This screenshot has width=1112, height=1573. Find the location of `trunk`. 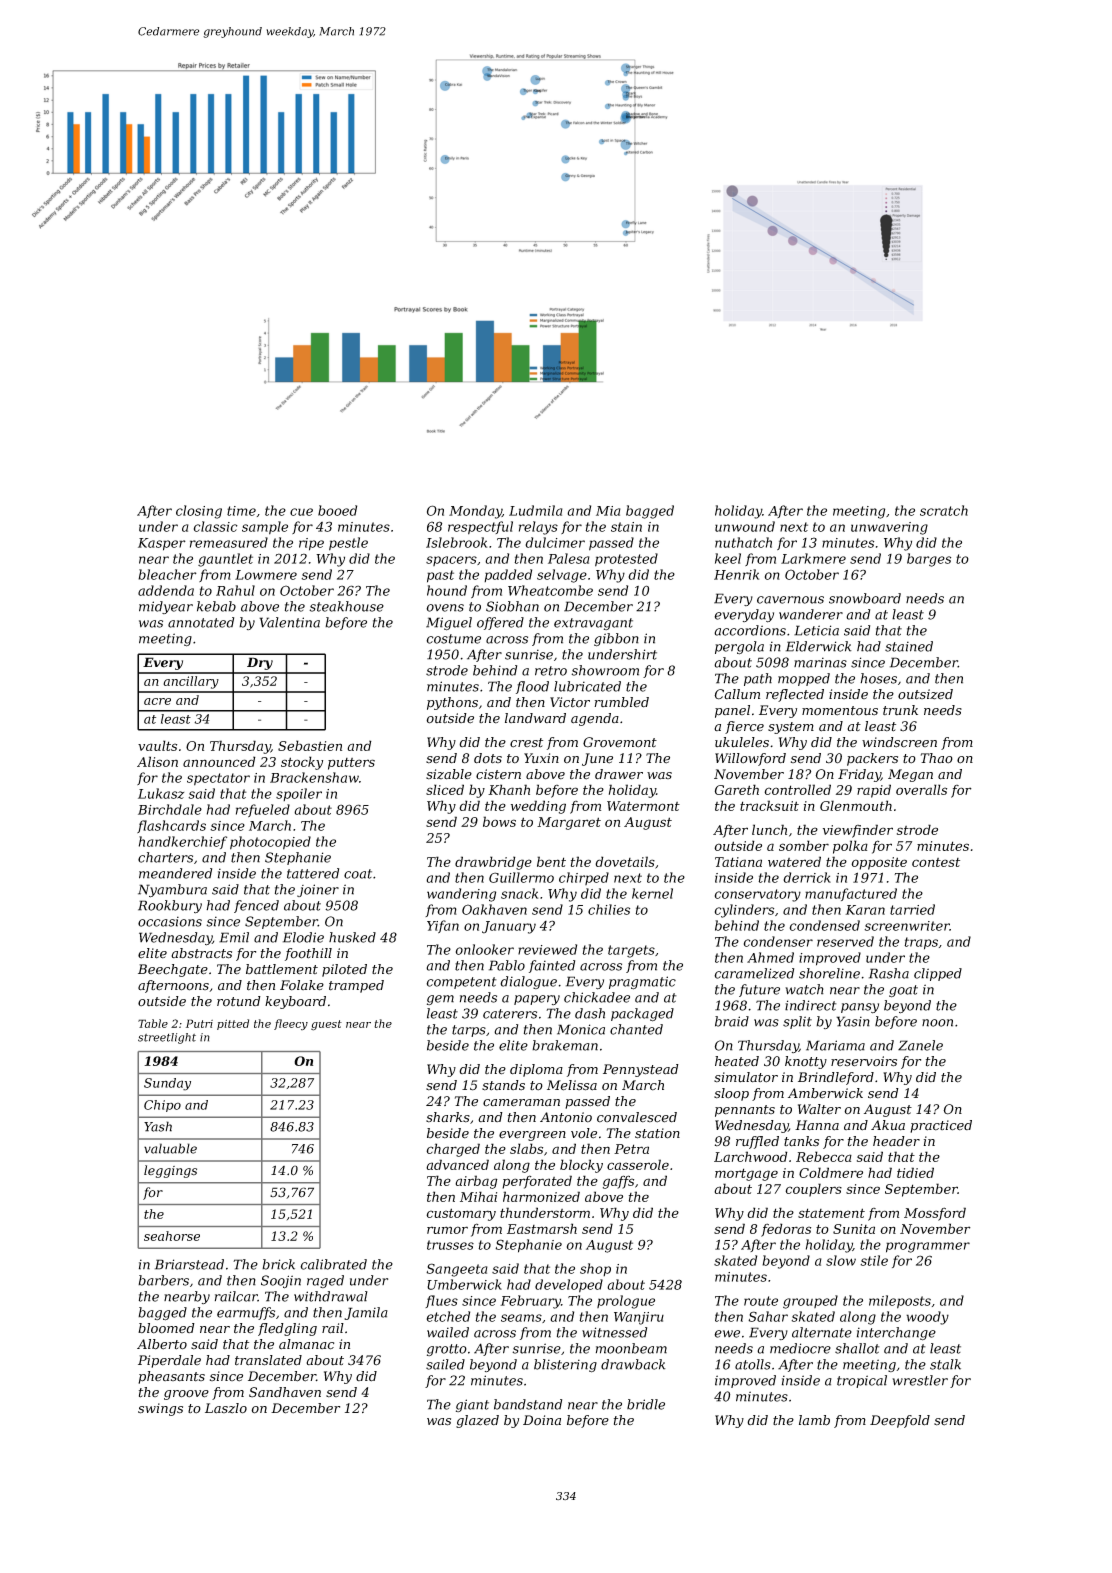

trunk is located at coordinates (900, 710).
